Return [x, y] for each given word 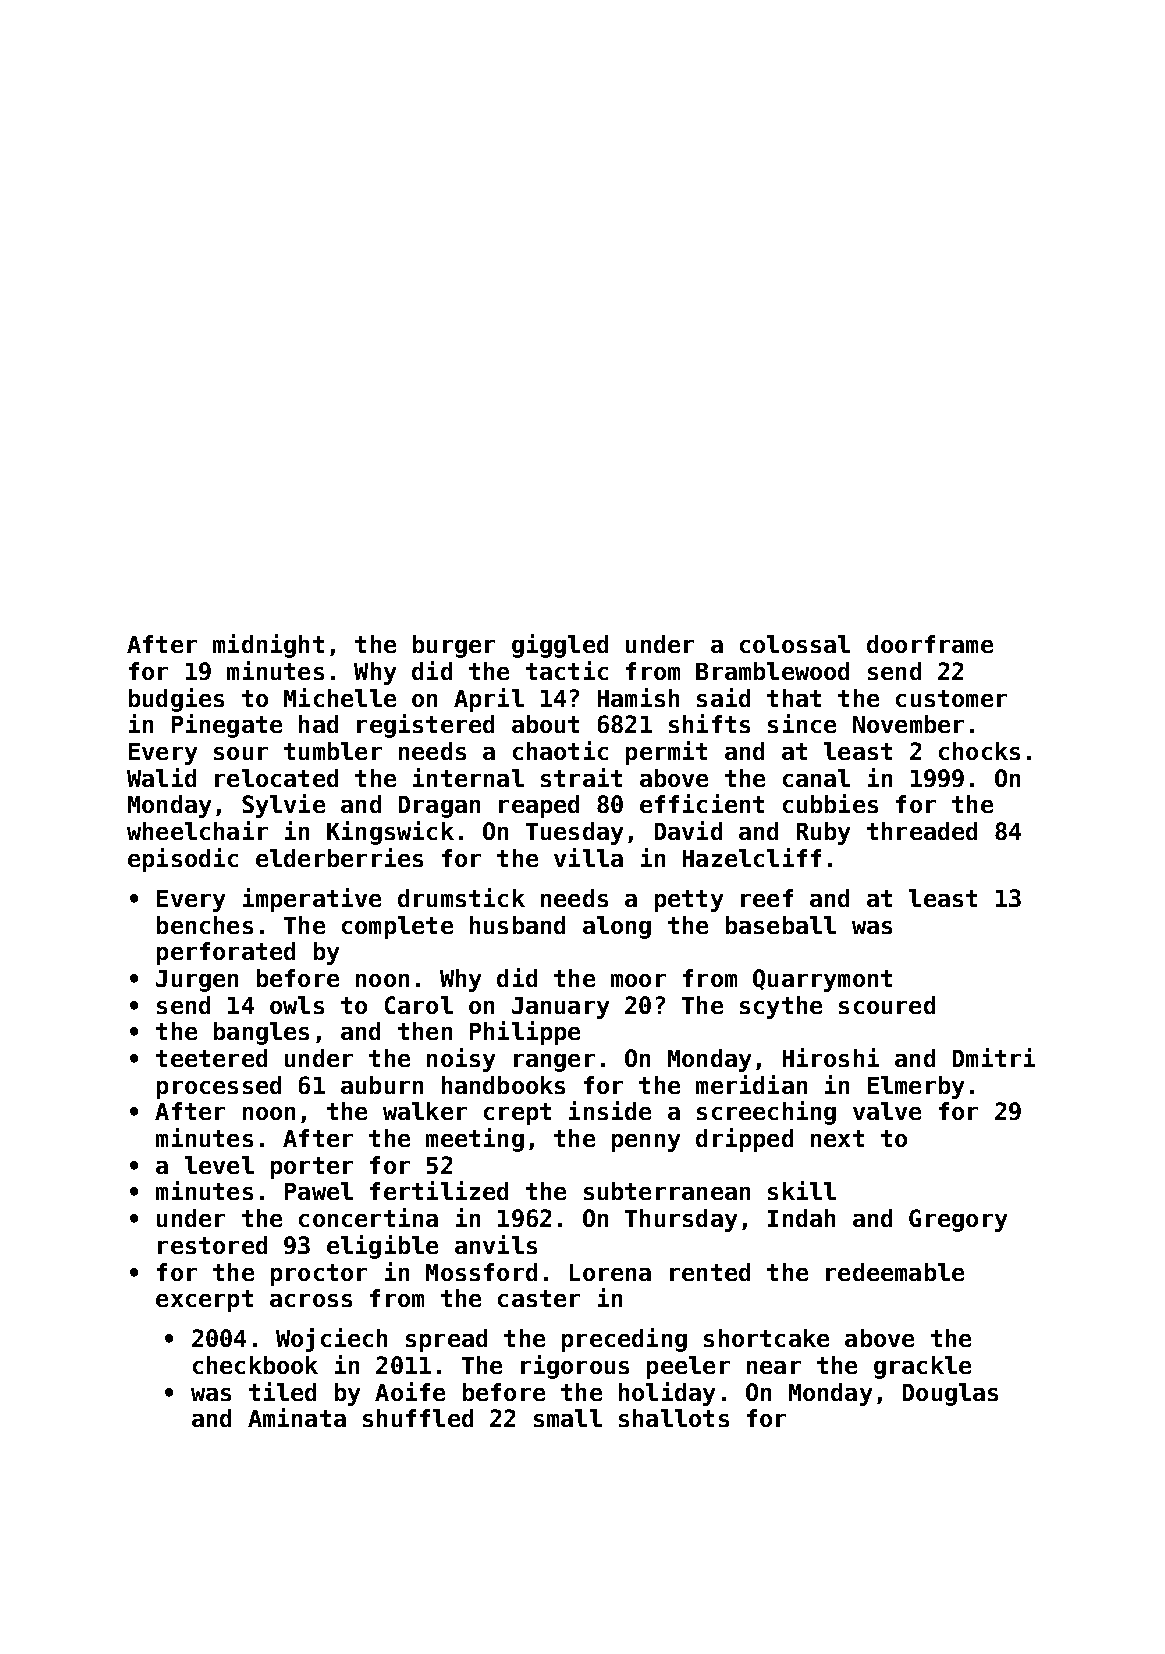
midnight [268, 646]
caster [539, 1298]
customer [951, 698]
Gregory [958, 1220]
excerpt [204, 1301]
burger [454, 646]
